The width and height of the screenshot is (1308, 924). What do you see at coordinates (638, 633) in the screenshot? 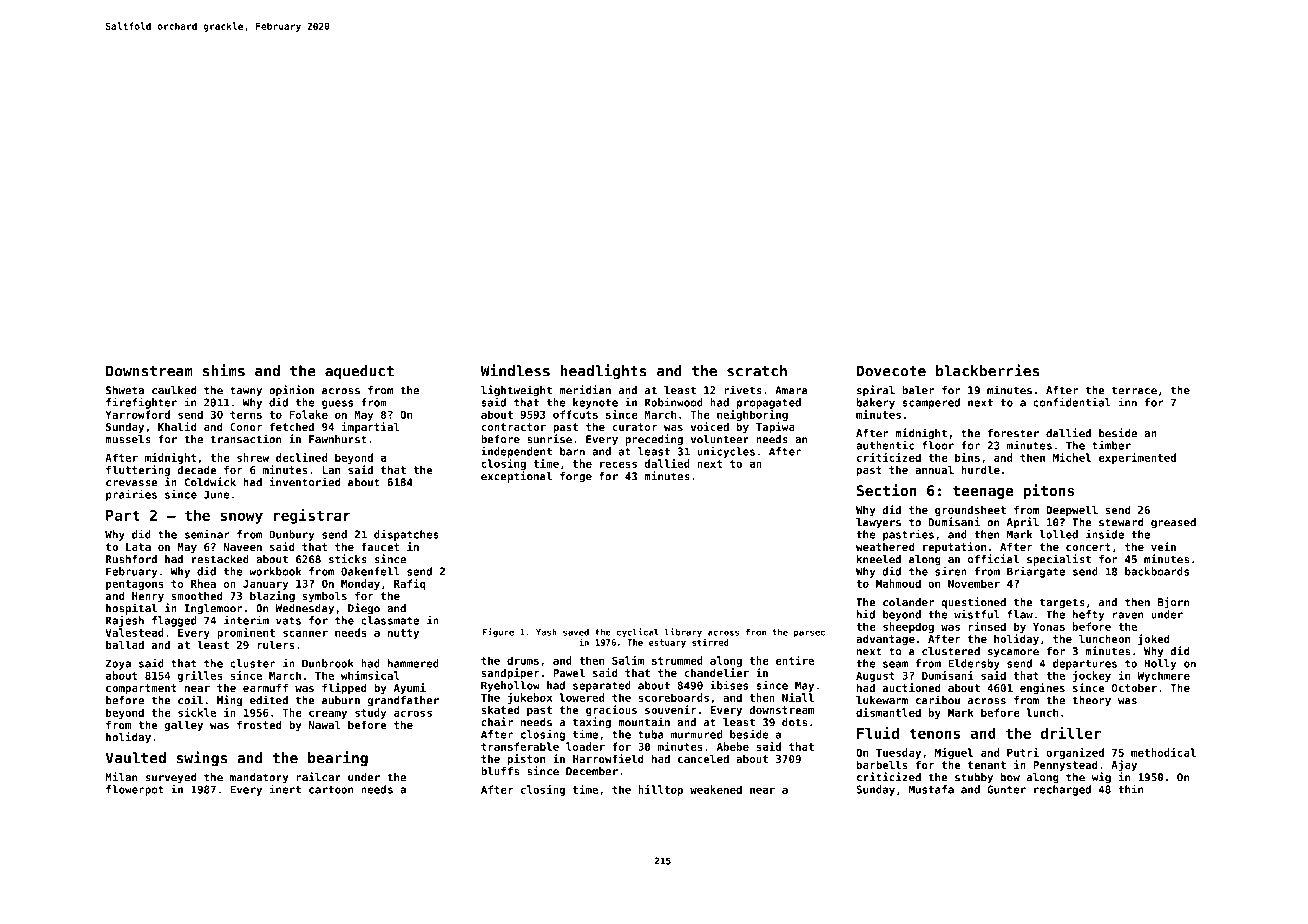
I see `cyclical` at bounding box center [638, 633].
